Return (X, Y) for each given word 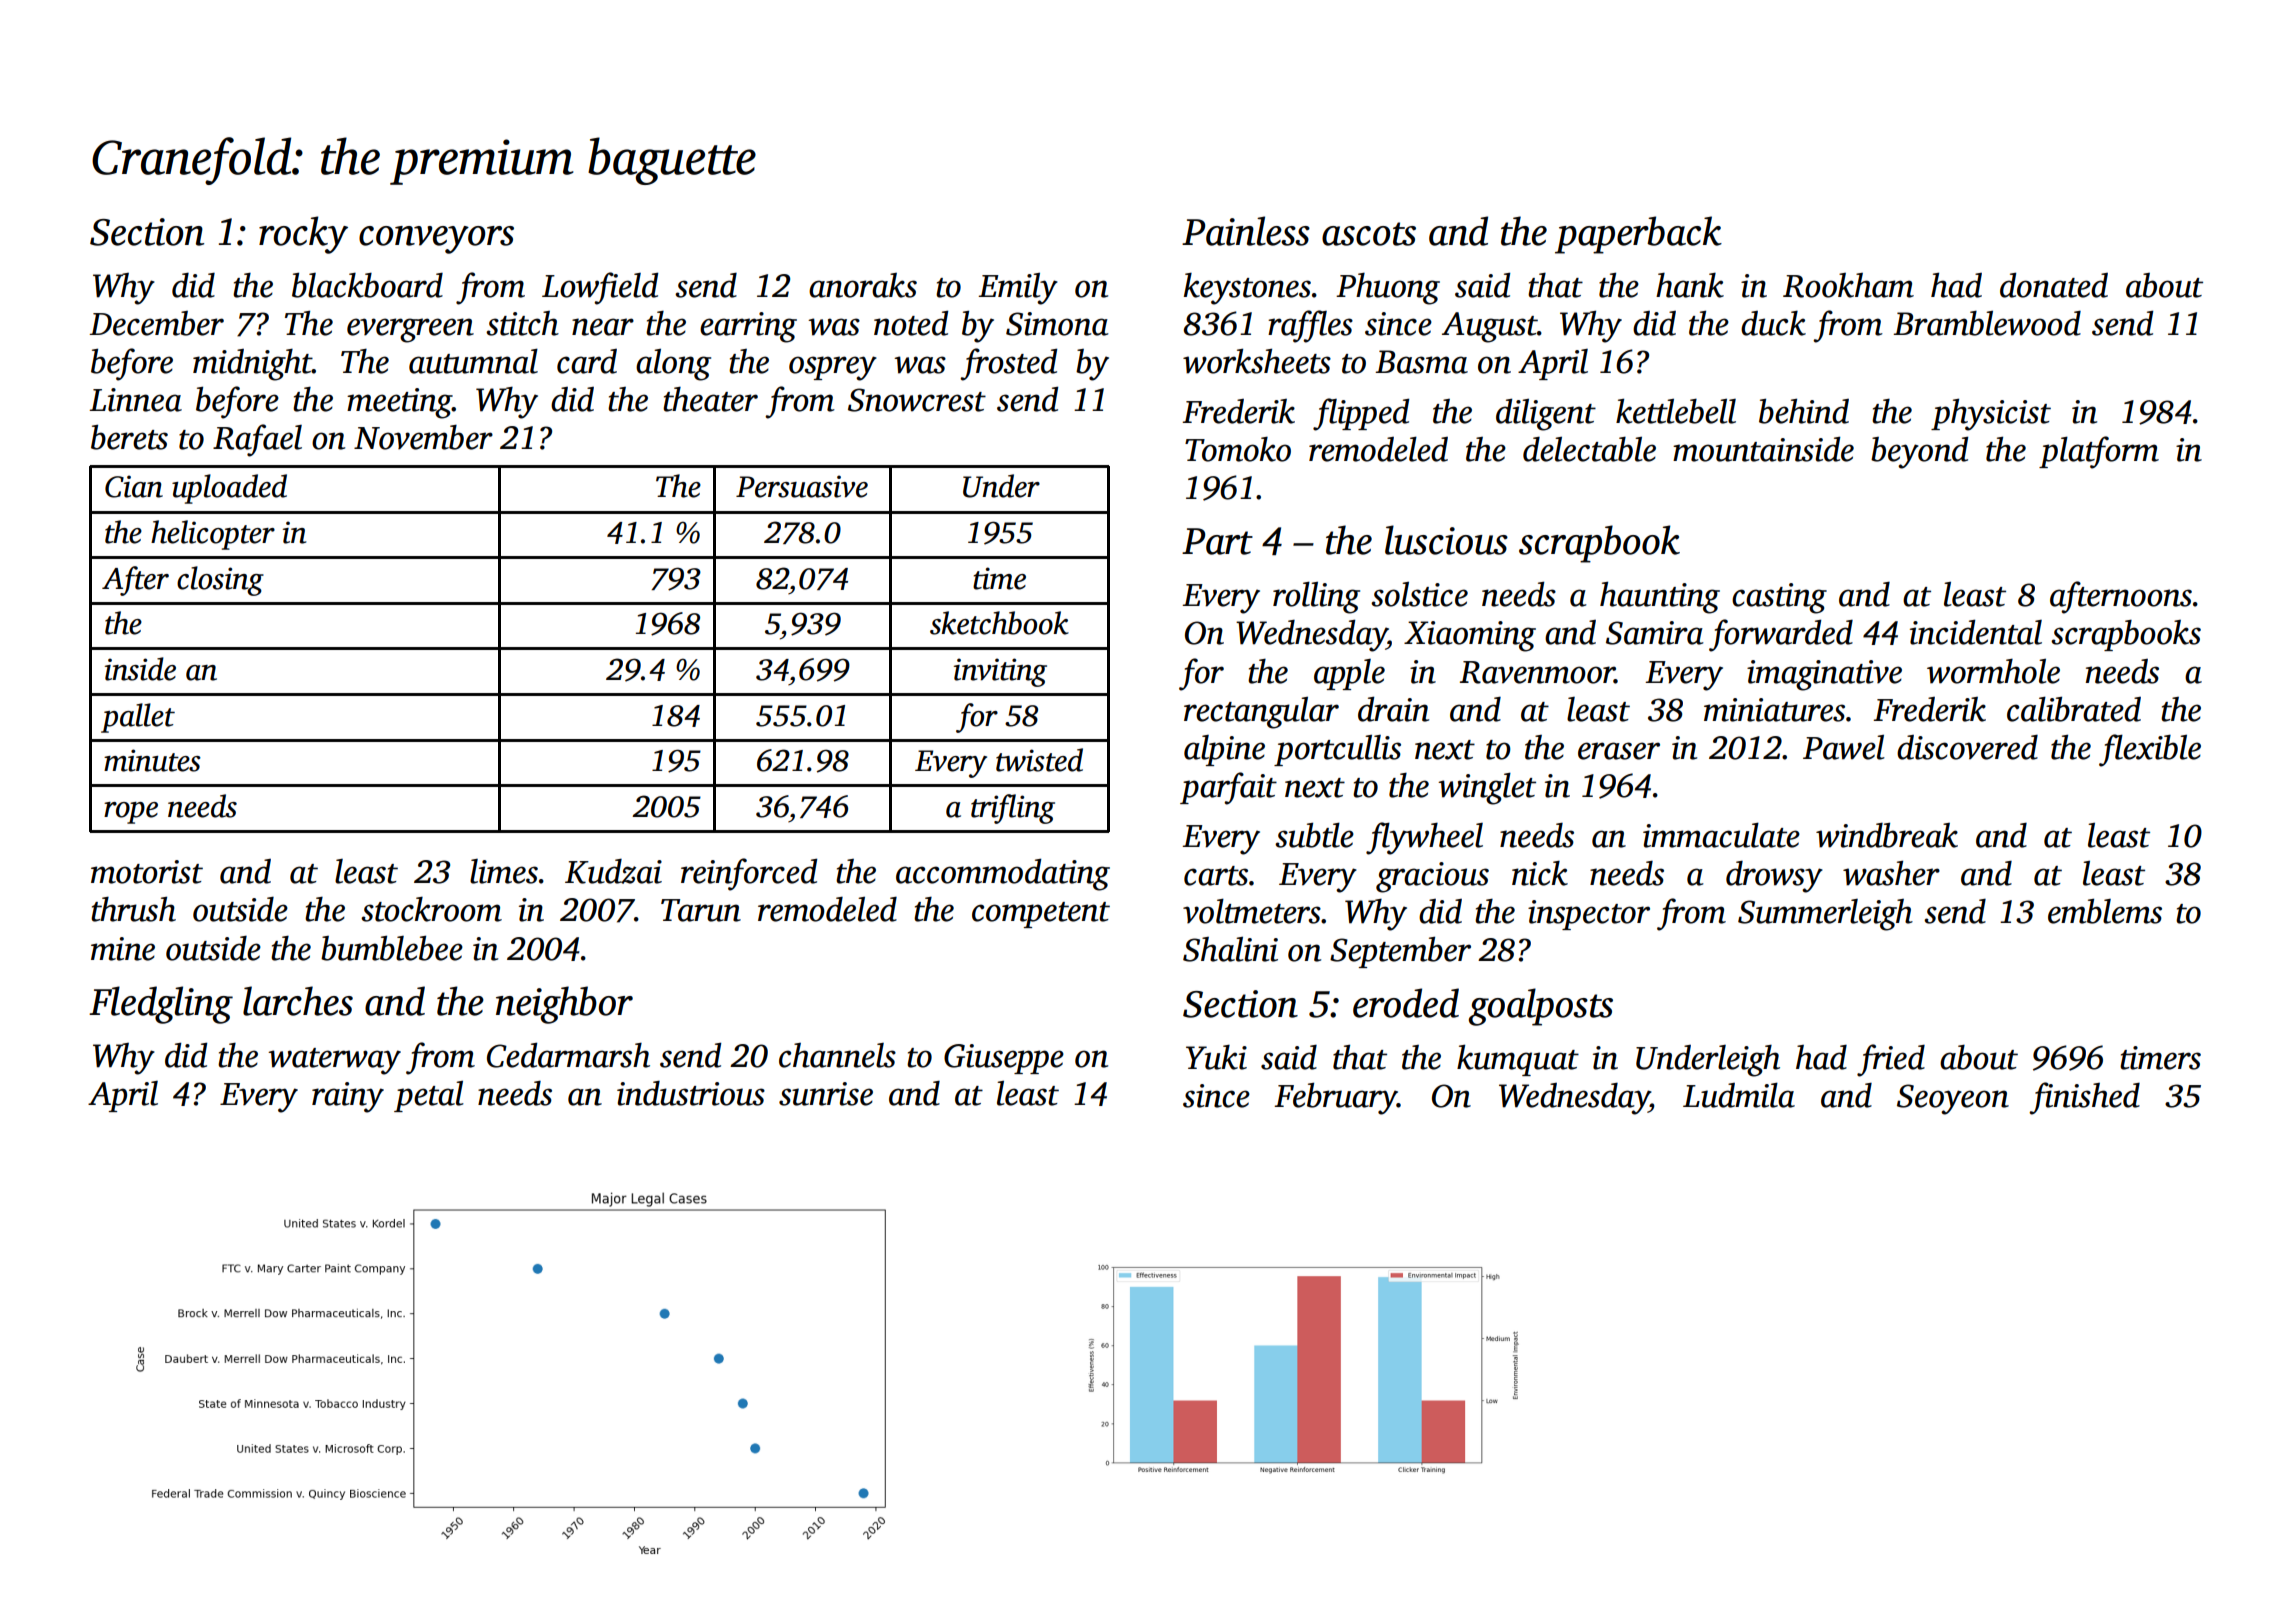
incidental (1976, 632)
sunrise (826, 1094)
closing (220, 581)
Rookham (1848, 285)
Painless (1246, 231)
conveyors (436, 240)
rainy (348, 1097)
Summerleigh (1825, 915)
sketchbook (999, 623)
